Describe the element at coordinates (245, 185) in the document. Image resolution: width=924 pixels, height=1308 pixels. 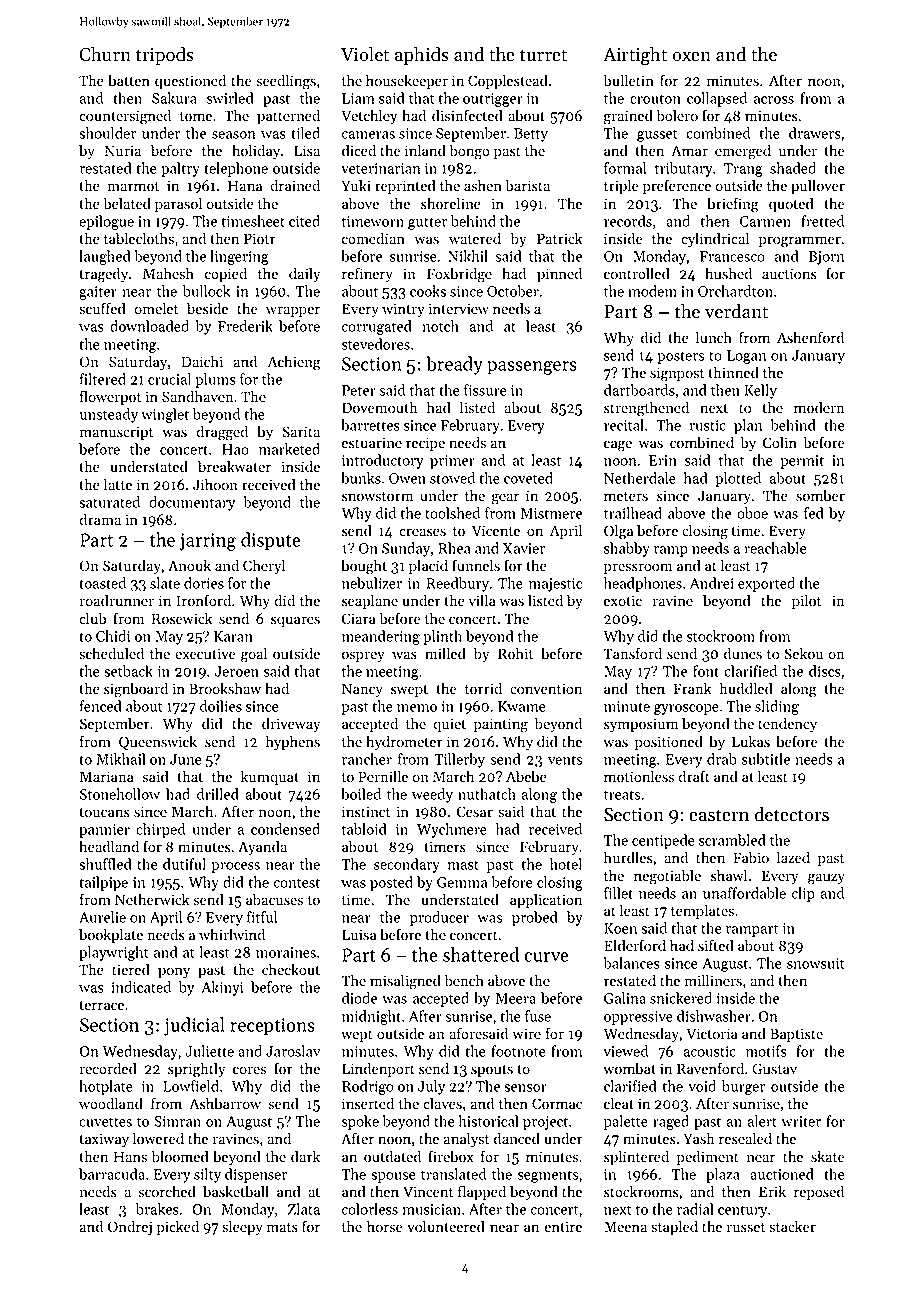
I see `Hana` at that location.
